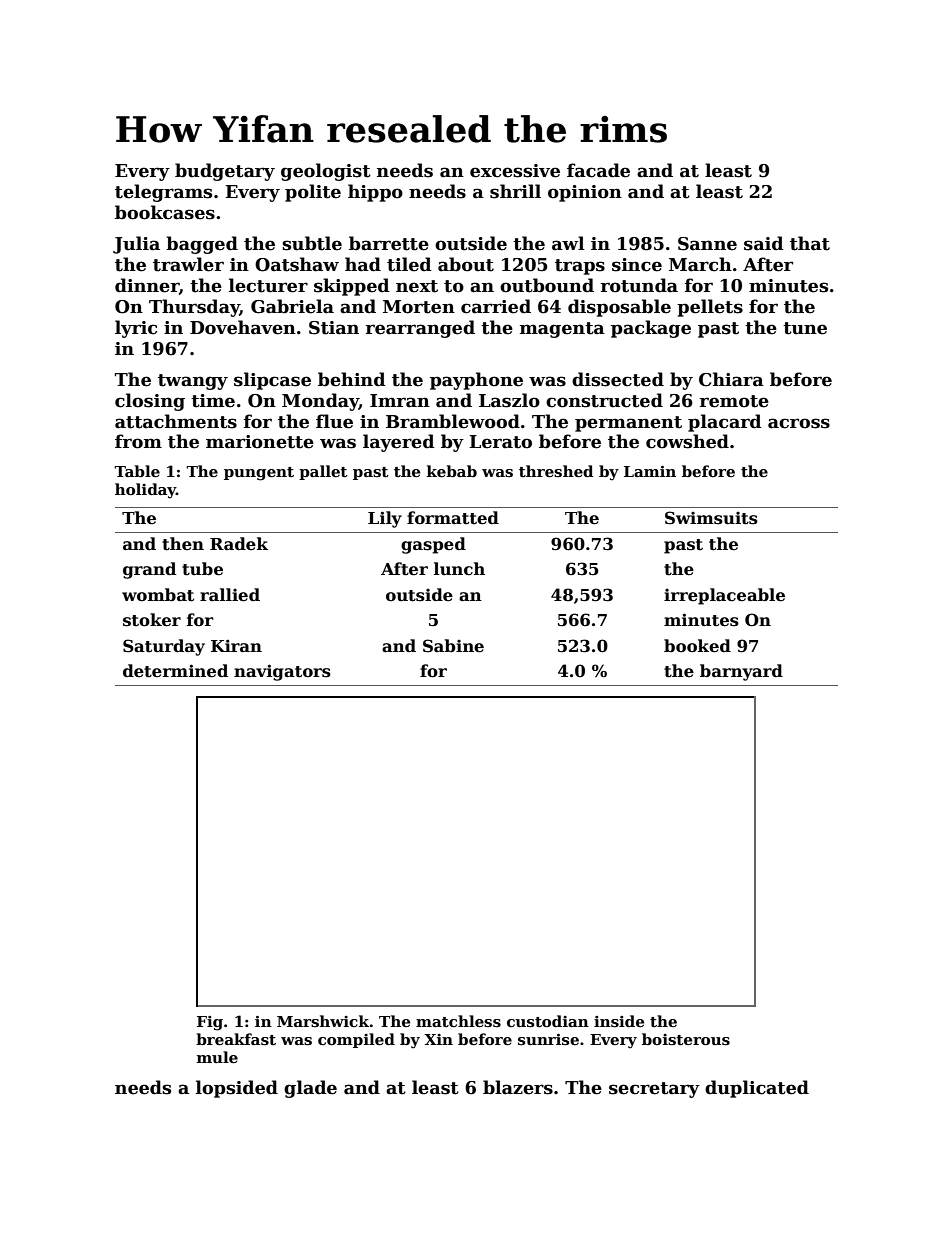 The height and width of the image is (1233, 952). I want to click on excessive, so click(515, 171).
